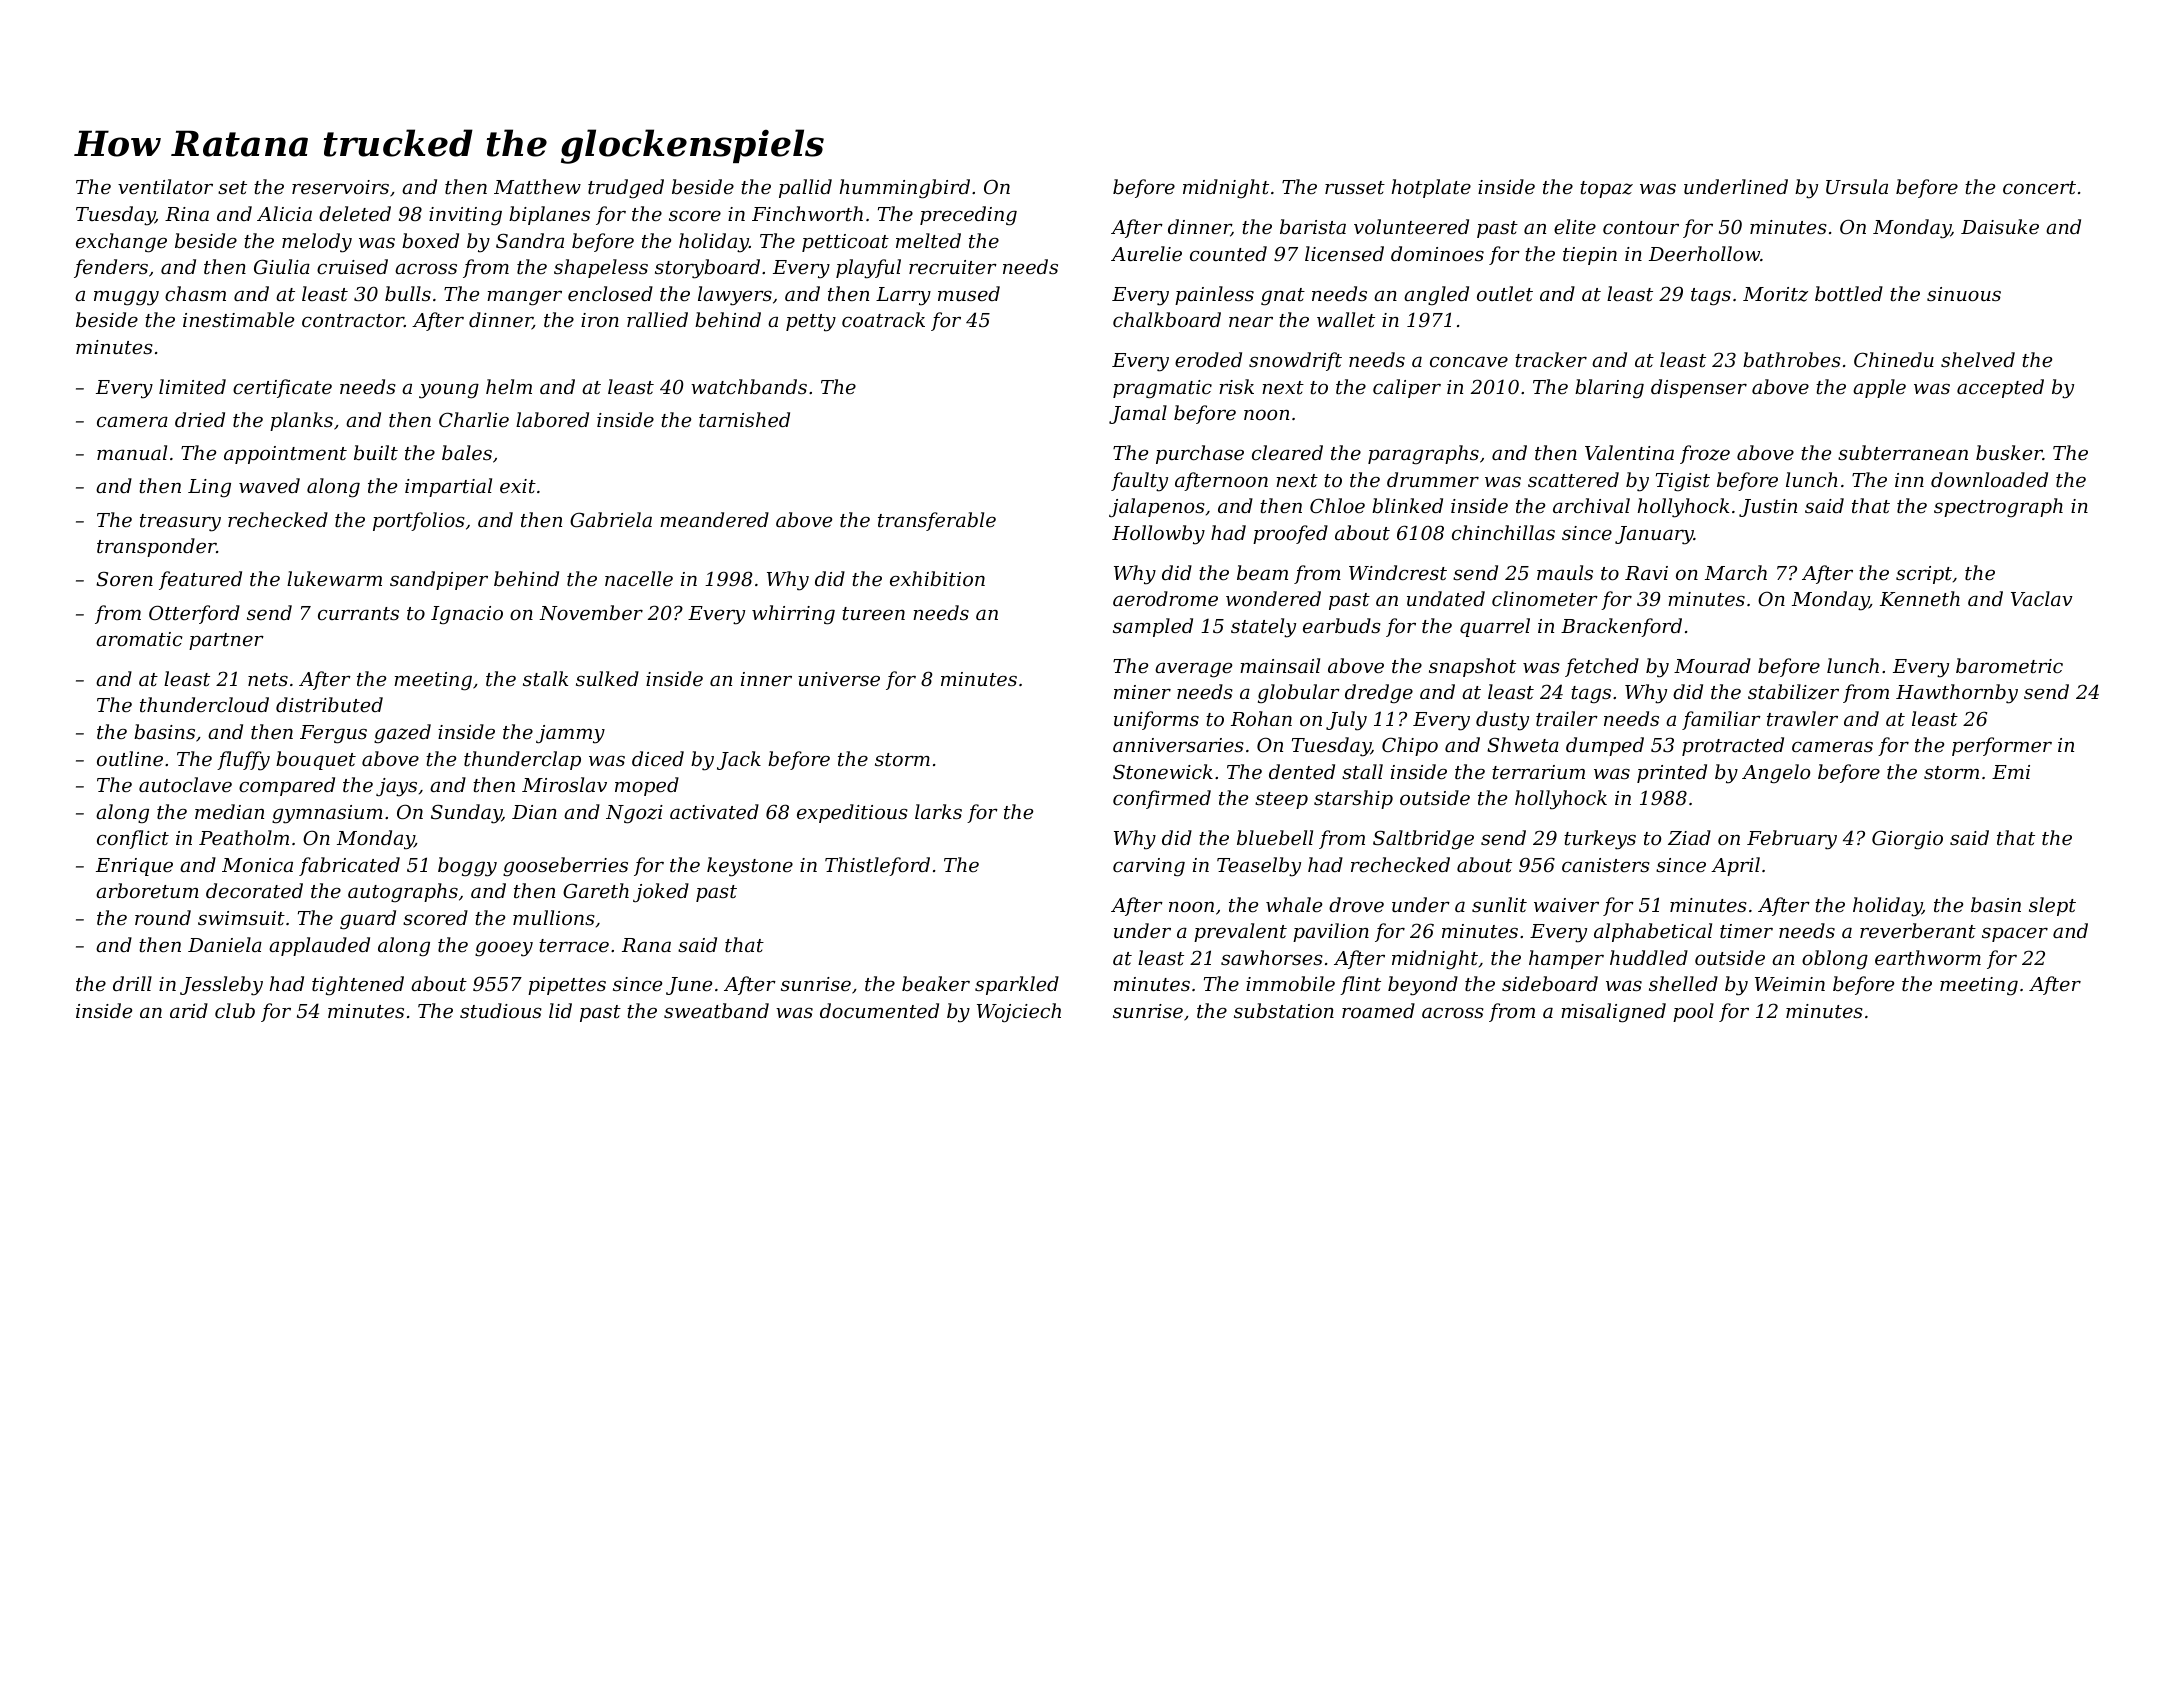 Image resolution: width=2178 pixels, height=1683 pixels. What do you see at coordinates (225, 944) in the page?
I see `Daniela` at bounding box center [225, 944].
